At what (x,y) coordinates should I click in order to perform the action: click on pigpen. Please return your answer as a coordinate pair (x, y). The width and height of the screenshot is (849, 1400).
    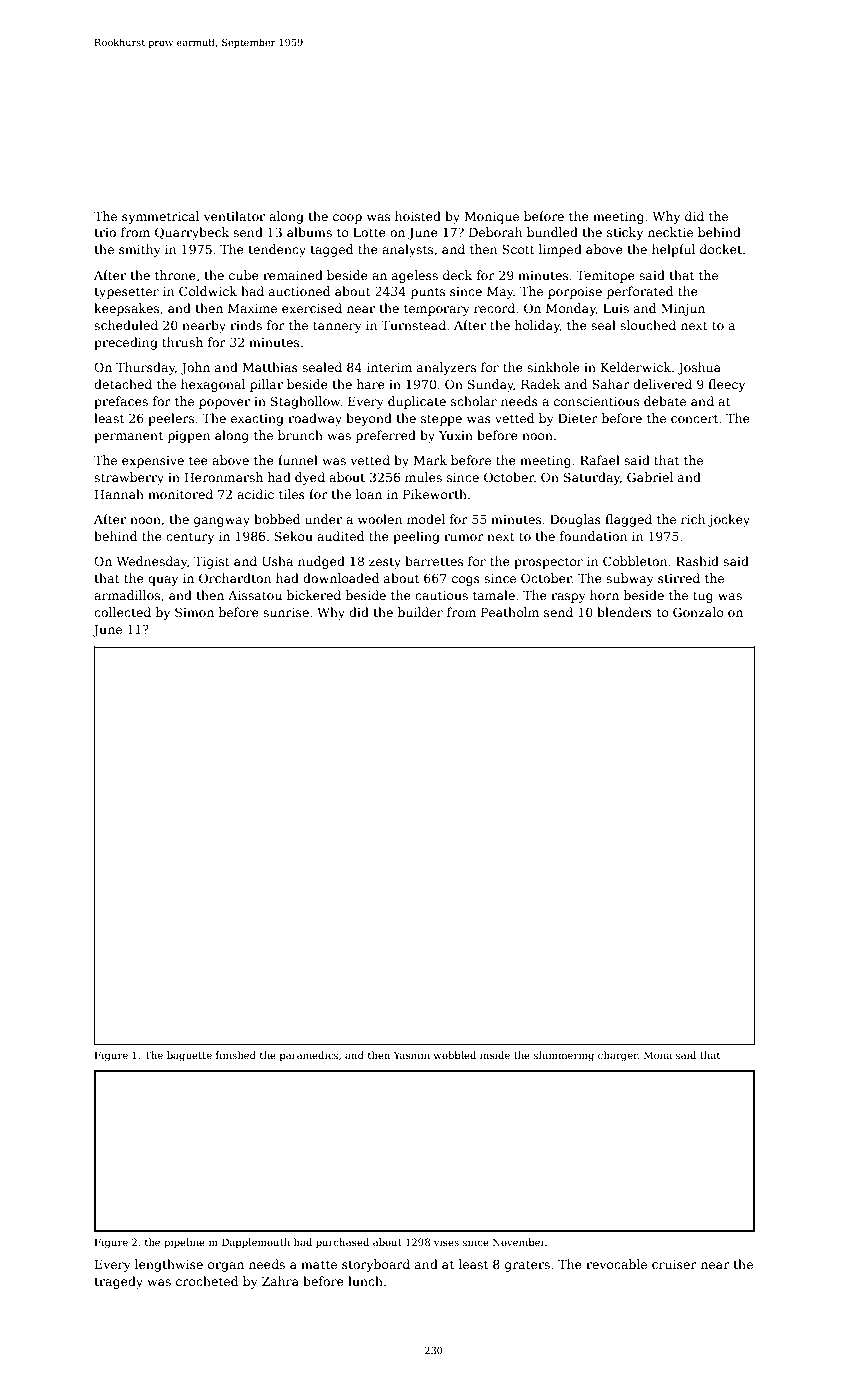
    Looking at the image, I should click on (189, 437).
